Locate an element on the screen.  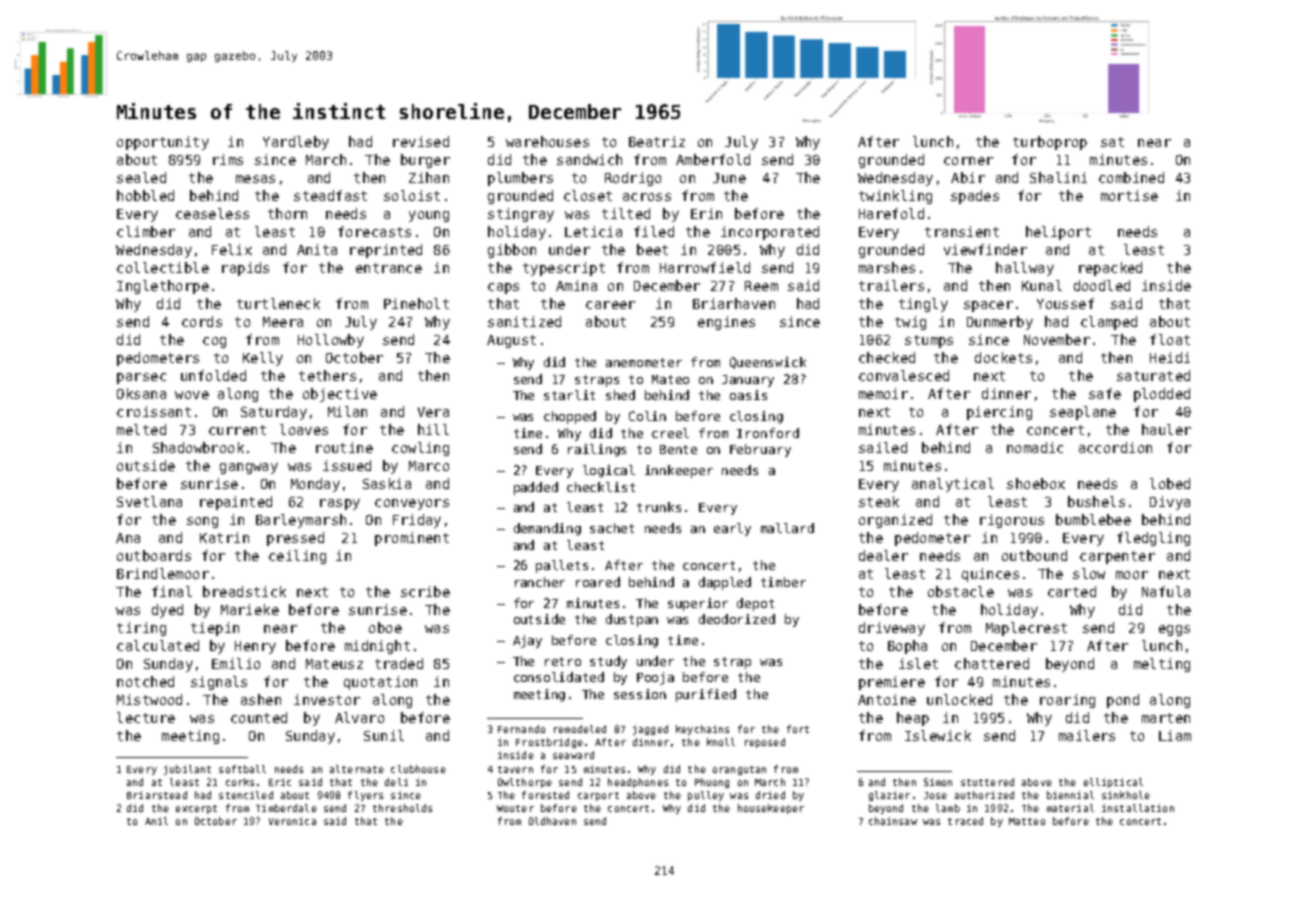
turboprop is located at coordinates (1050, 143).
